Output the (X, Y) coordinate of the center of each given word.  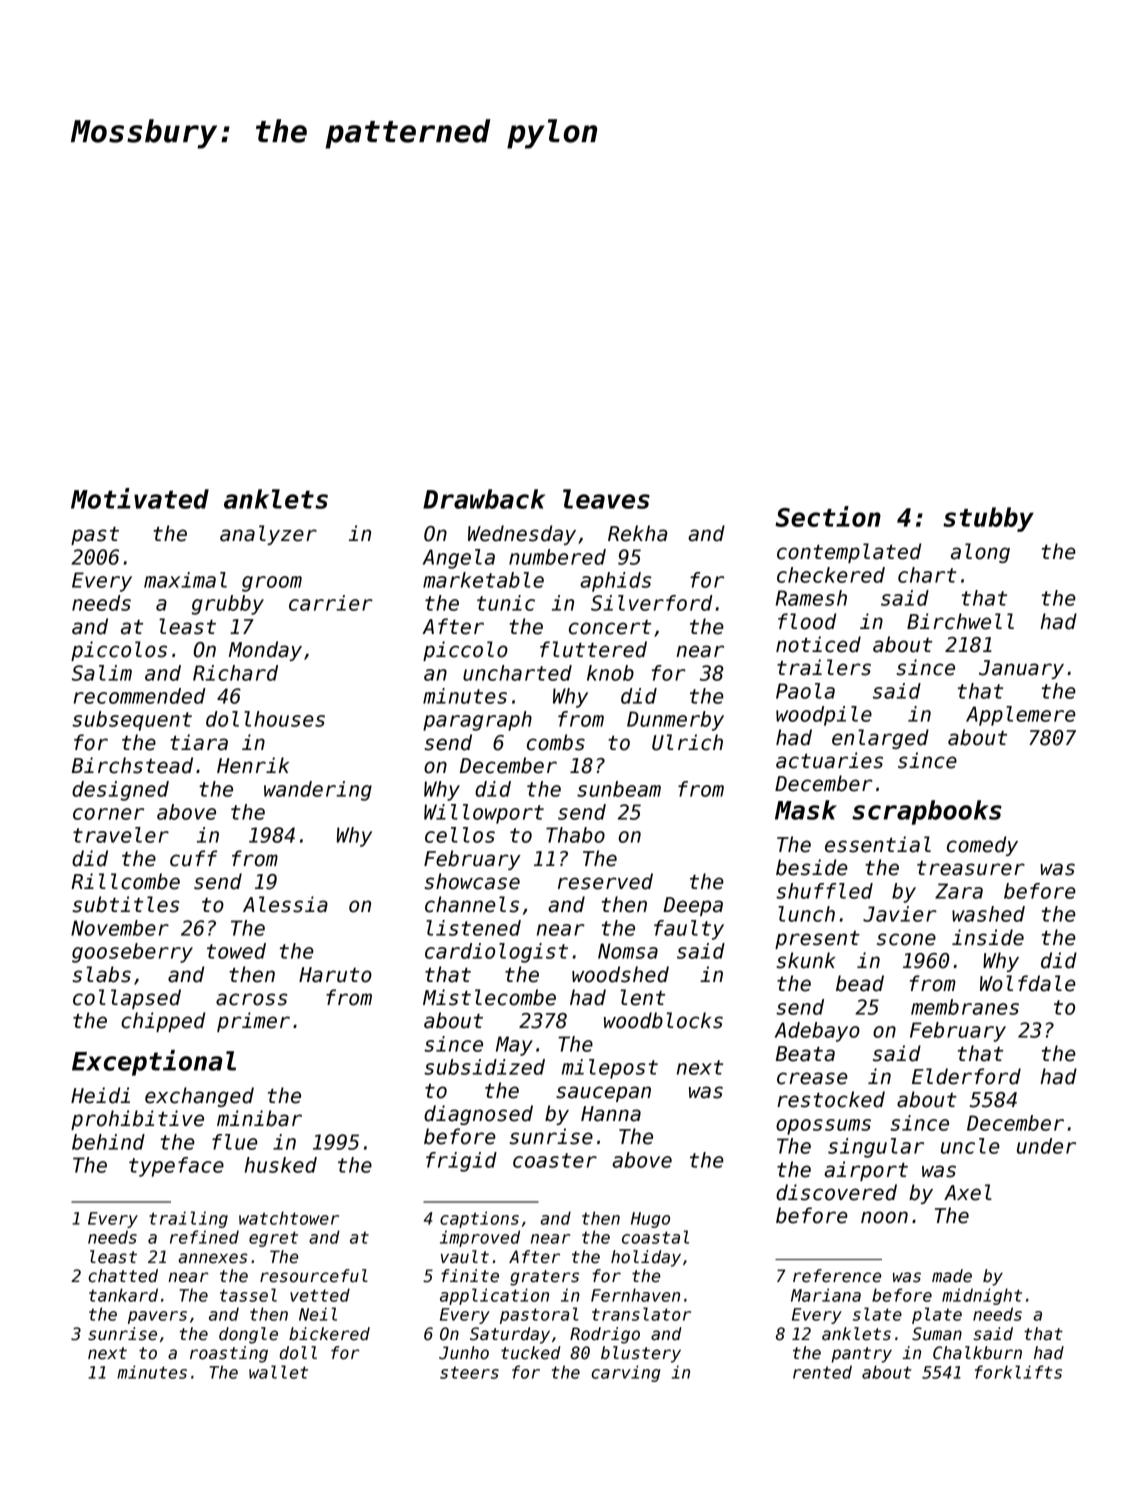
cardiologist (496, 953)
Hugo (650, 1220)
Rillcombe (125, 881)
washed (988, 914)
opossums (823, 1127)
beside (812, 867)
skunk (806, 960)
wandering (318, 791)
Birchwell (960, 621)
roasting (229, 1354)
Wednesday (522, 535)
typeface (176, 1167)
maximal (185, 580)
